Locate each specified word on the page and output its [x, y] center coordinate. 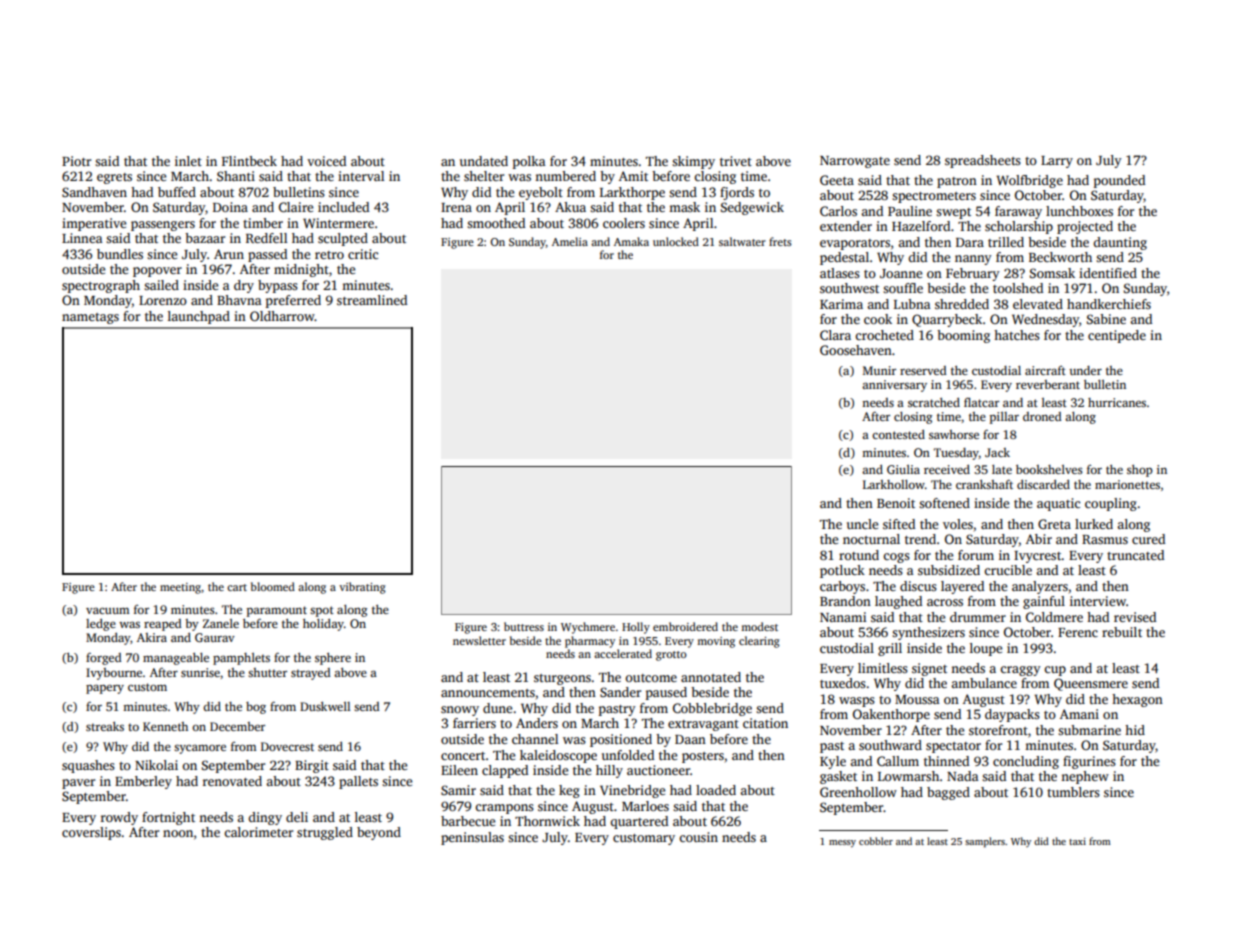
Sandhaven [94, 192]
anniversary [894, 386]
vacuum [107, 610]
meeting [180, 588]
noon [178, 833]
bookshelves [1049, 469]
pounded [1119, 181]
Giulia [903, 469]
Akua [570, 207]
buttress [524, 626]
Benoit [896, 503]
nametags [90, 318]
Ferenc [1078, 632]
